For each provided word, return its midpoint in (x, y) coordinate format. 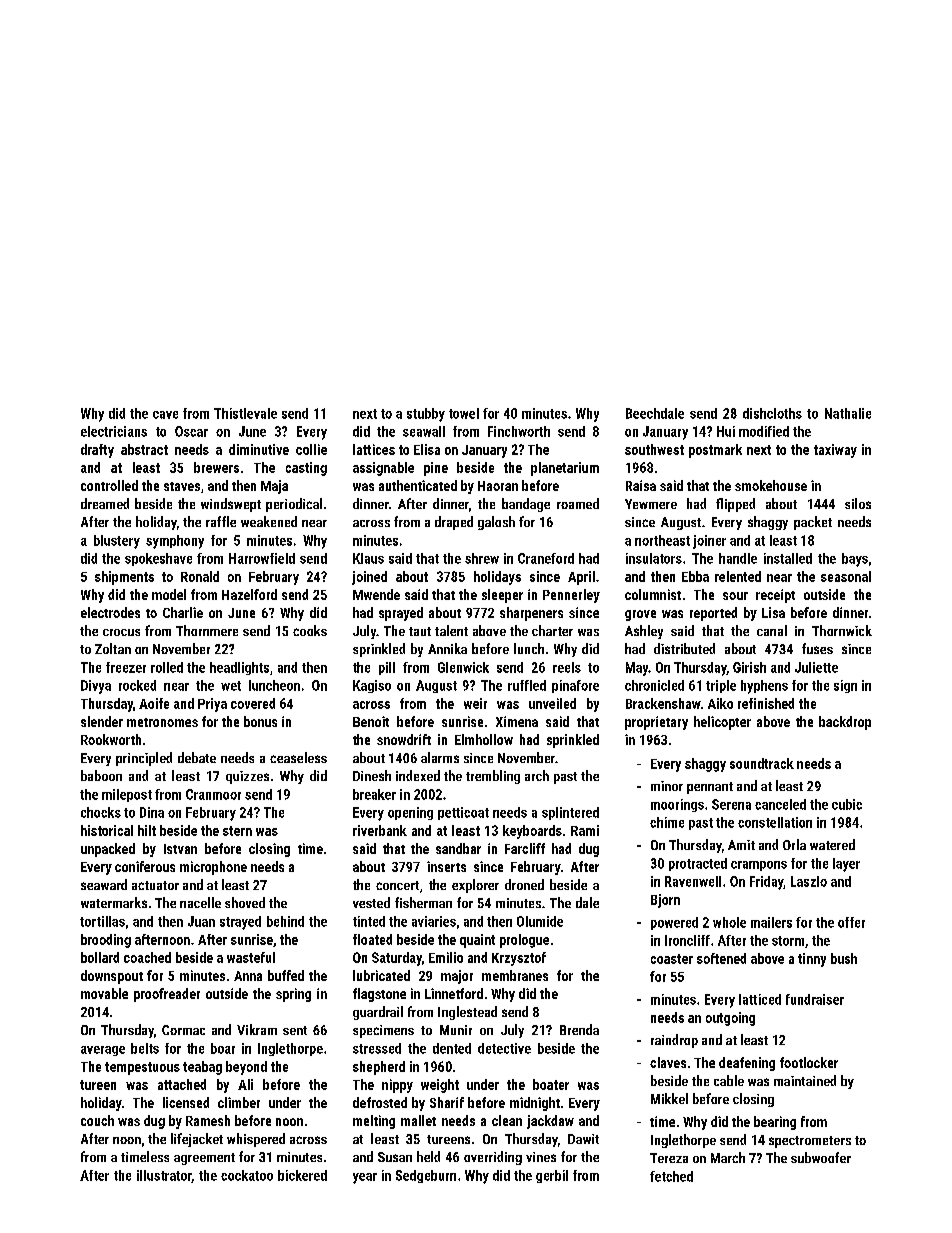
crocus (121, 632)
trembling (493, 777)
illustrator (164, 1176)
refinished (766, 703)
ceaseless (298, 757)
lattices (374, 449)
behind (285, 921)
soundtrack (762, 763)
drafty (97, 451)
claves (668, 1062)
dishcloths (772, 413)
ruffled (527, 685)
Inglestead (467, 1013)
